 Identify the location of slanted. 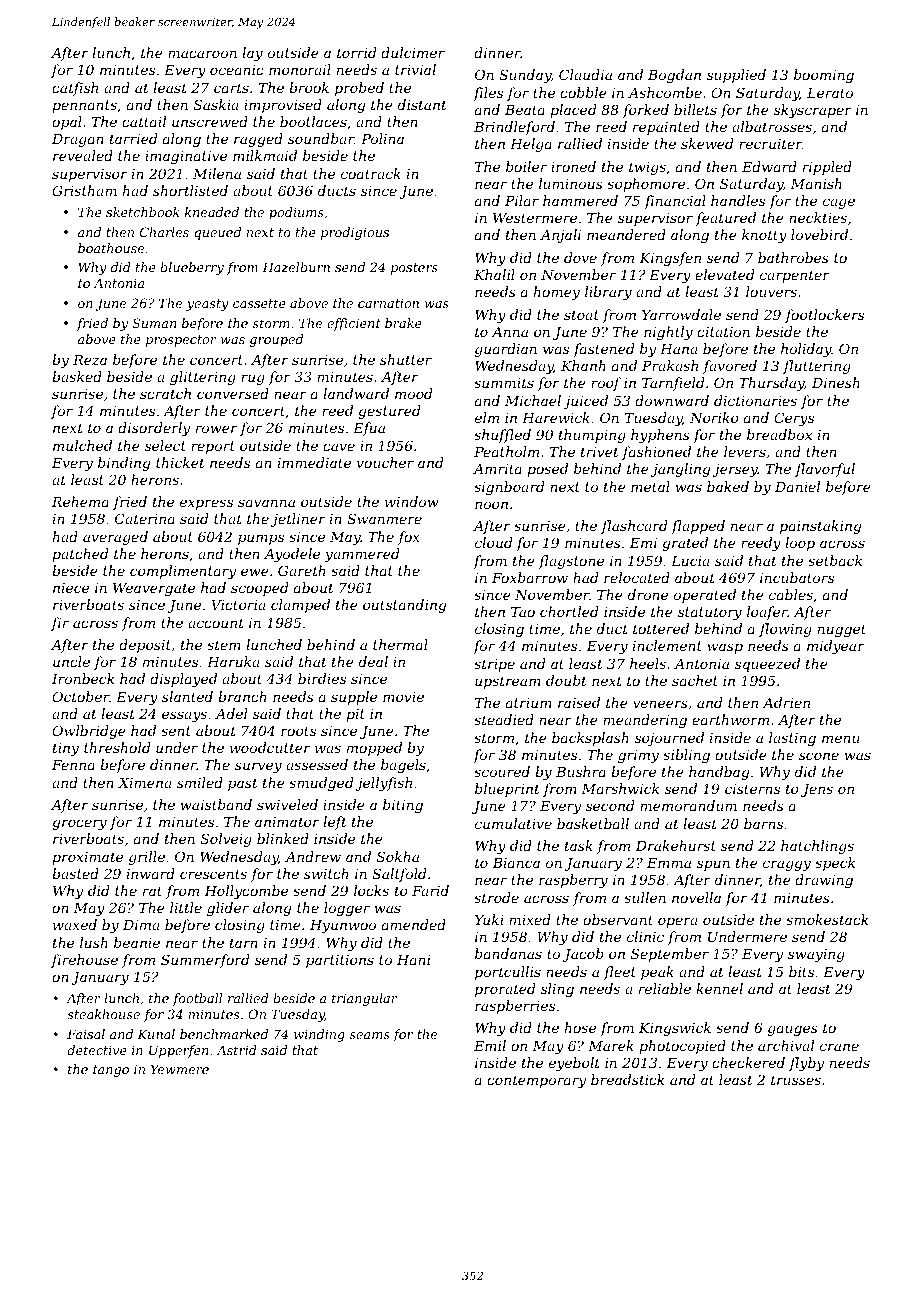
(187, 696).
